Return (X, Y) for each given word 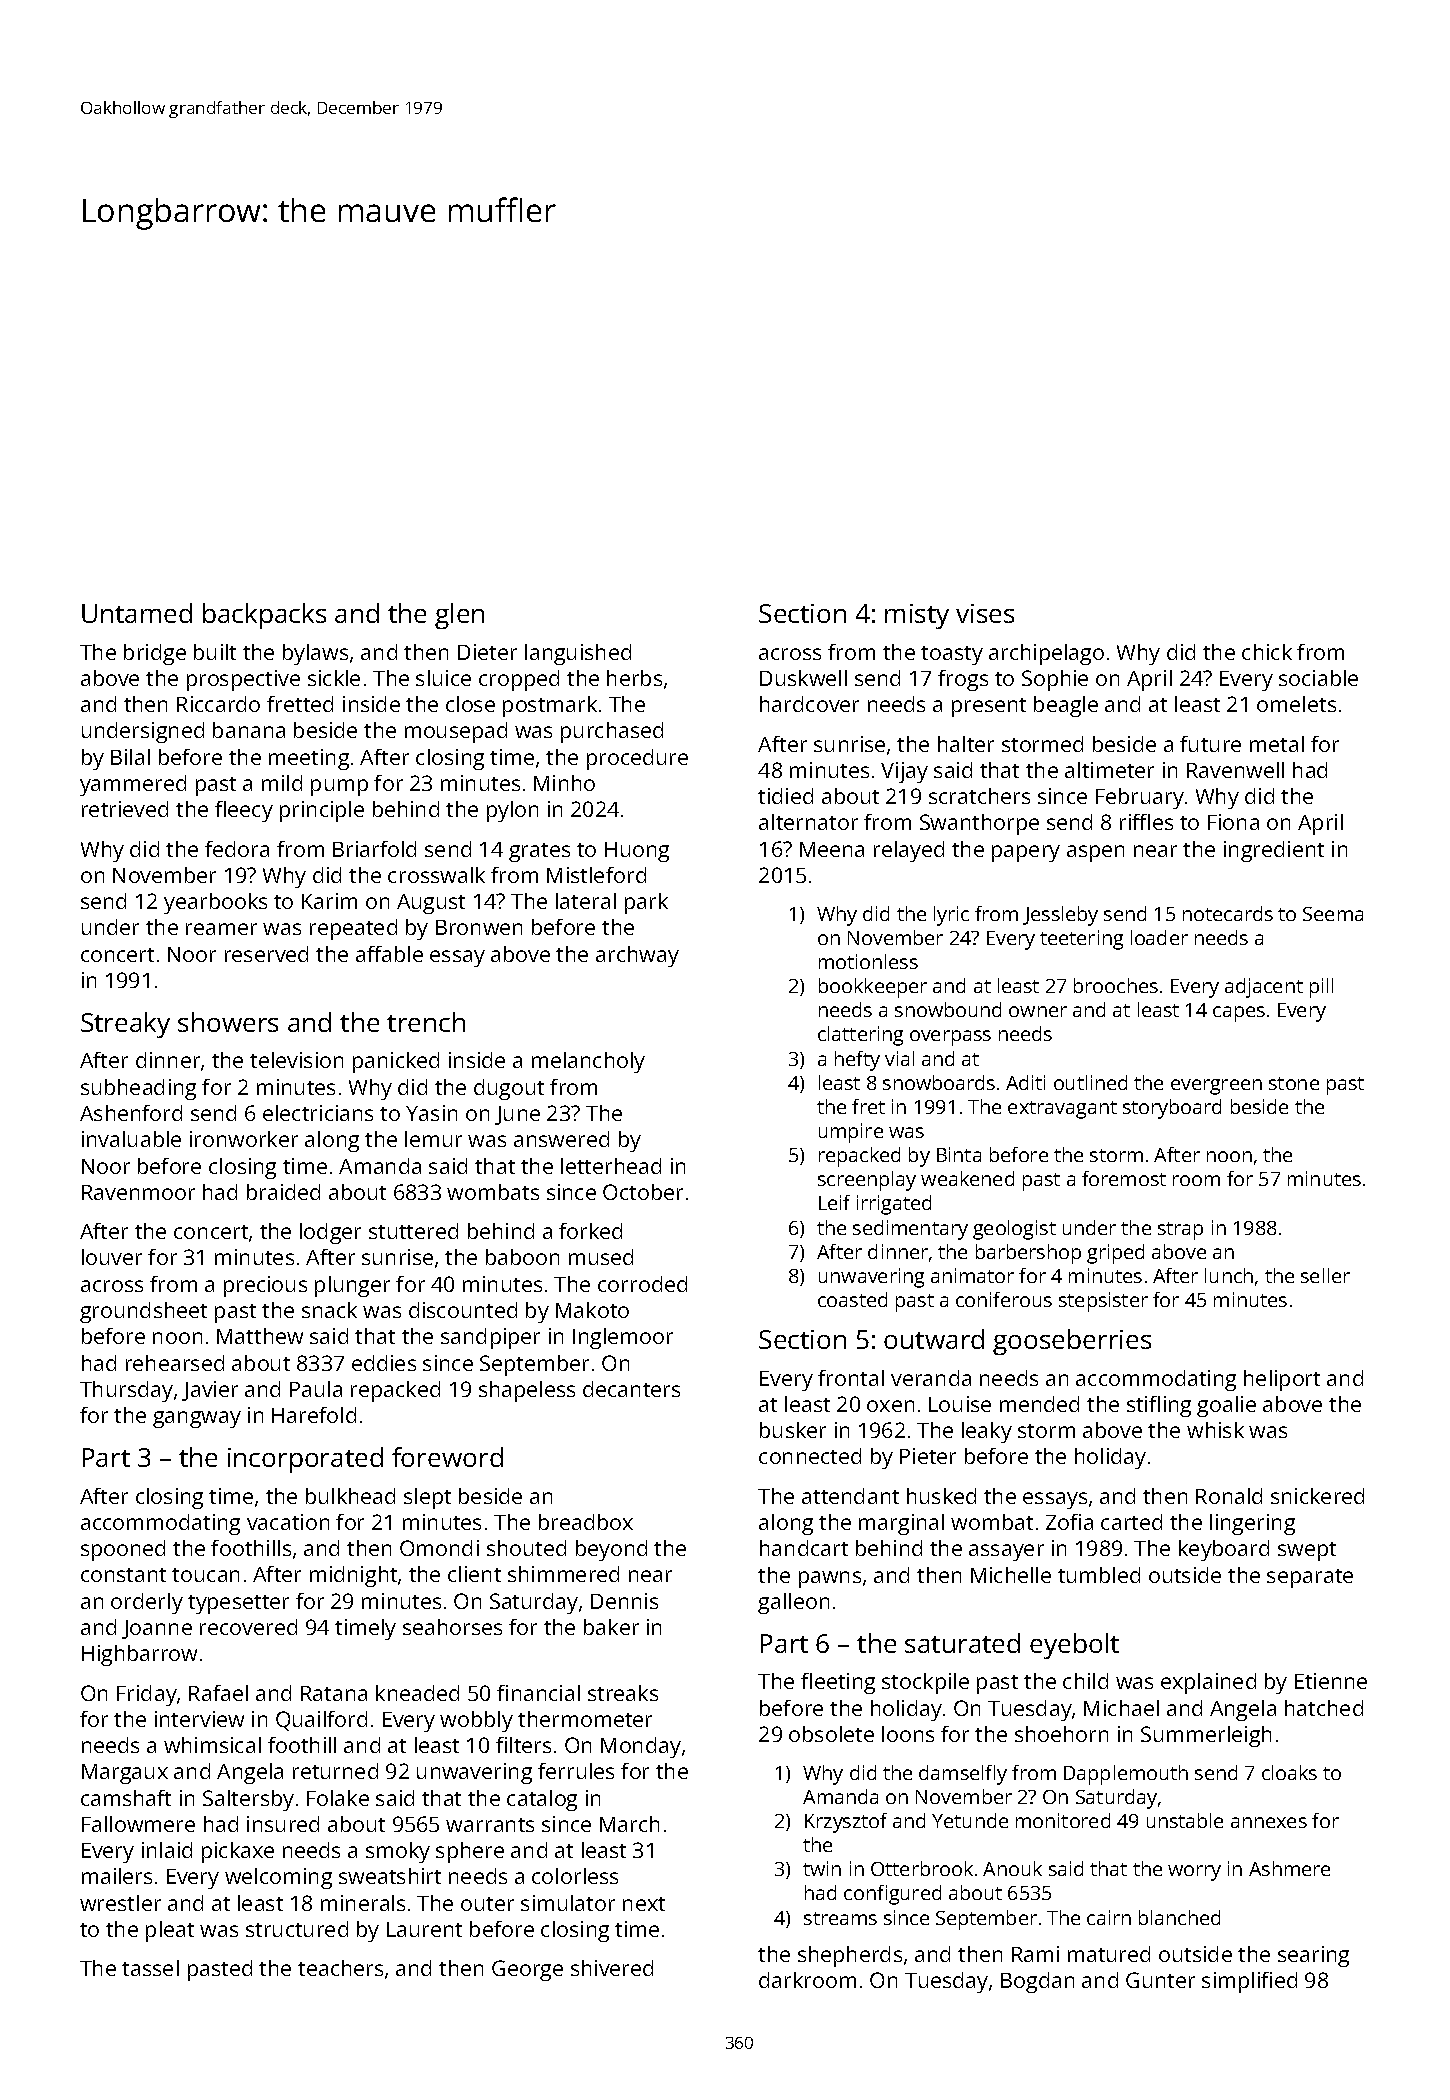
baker (611, 1627)
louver (112, 1257)
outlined (1090, 1082)
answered (561, 1139)
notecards (1228, 913)
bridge (155, 654)
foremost (1124, 1178)
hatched (1324, 1708)
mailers (117, 1876)
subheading (138, 1089)
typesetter (238, 1604)
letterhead (611, 1166)
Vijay (904, 772)
